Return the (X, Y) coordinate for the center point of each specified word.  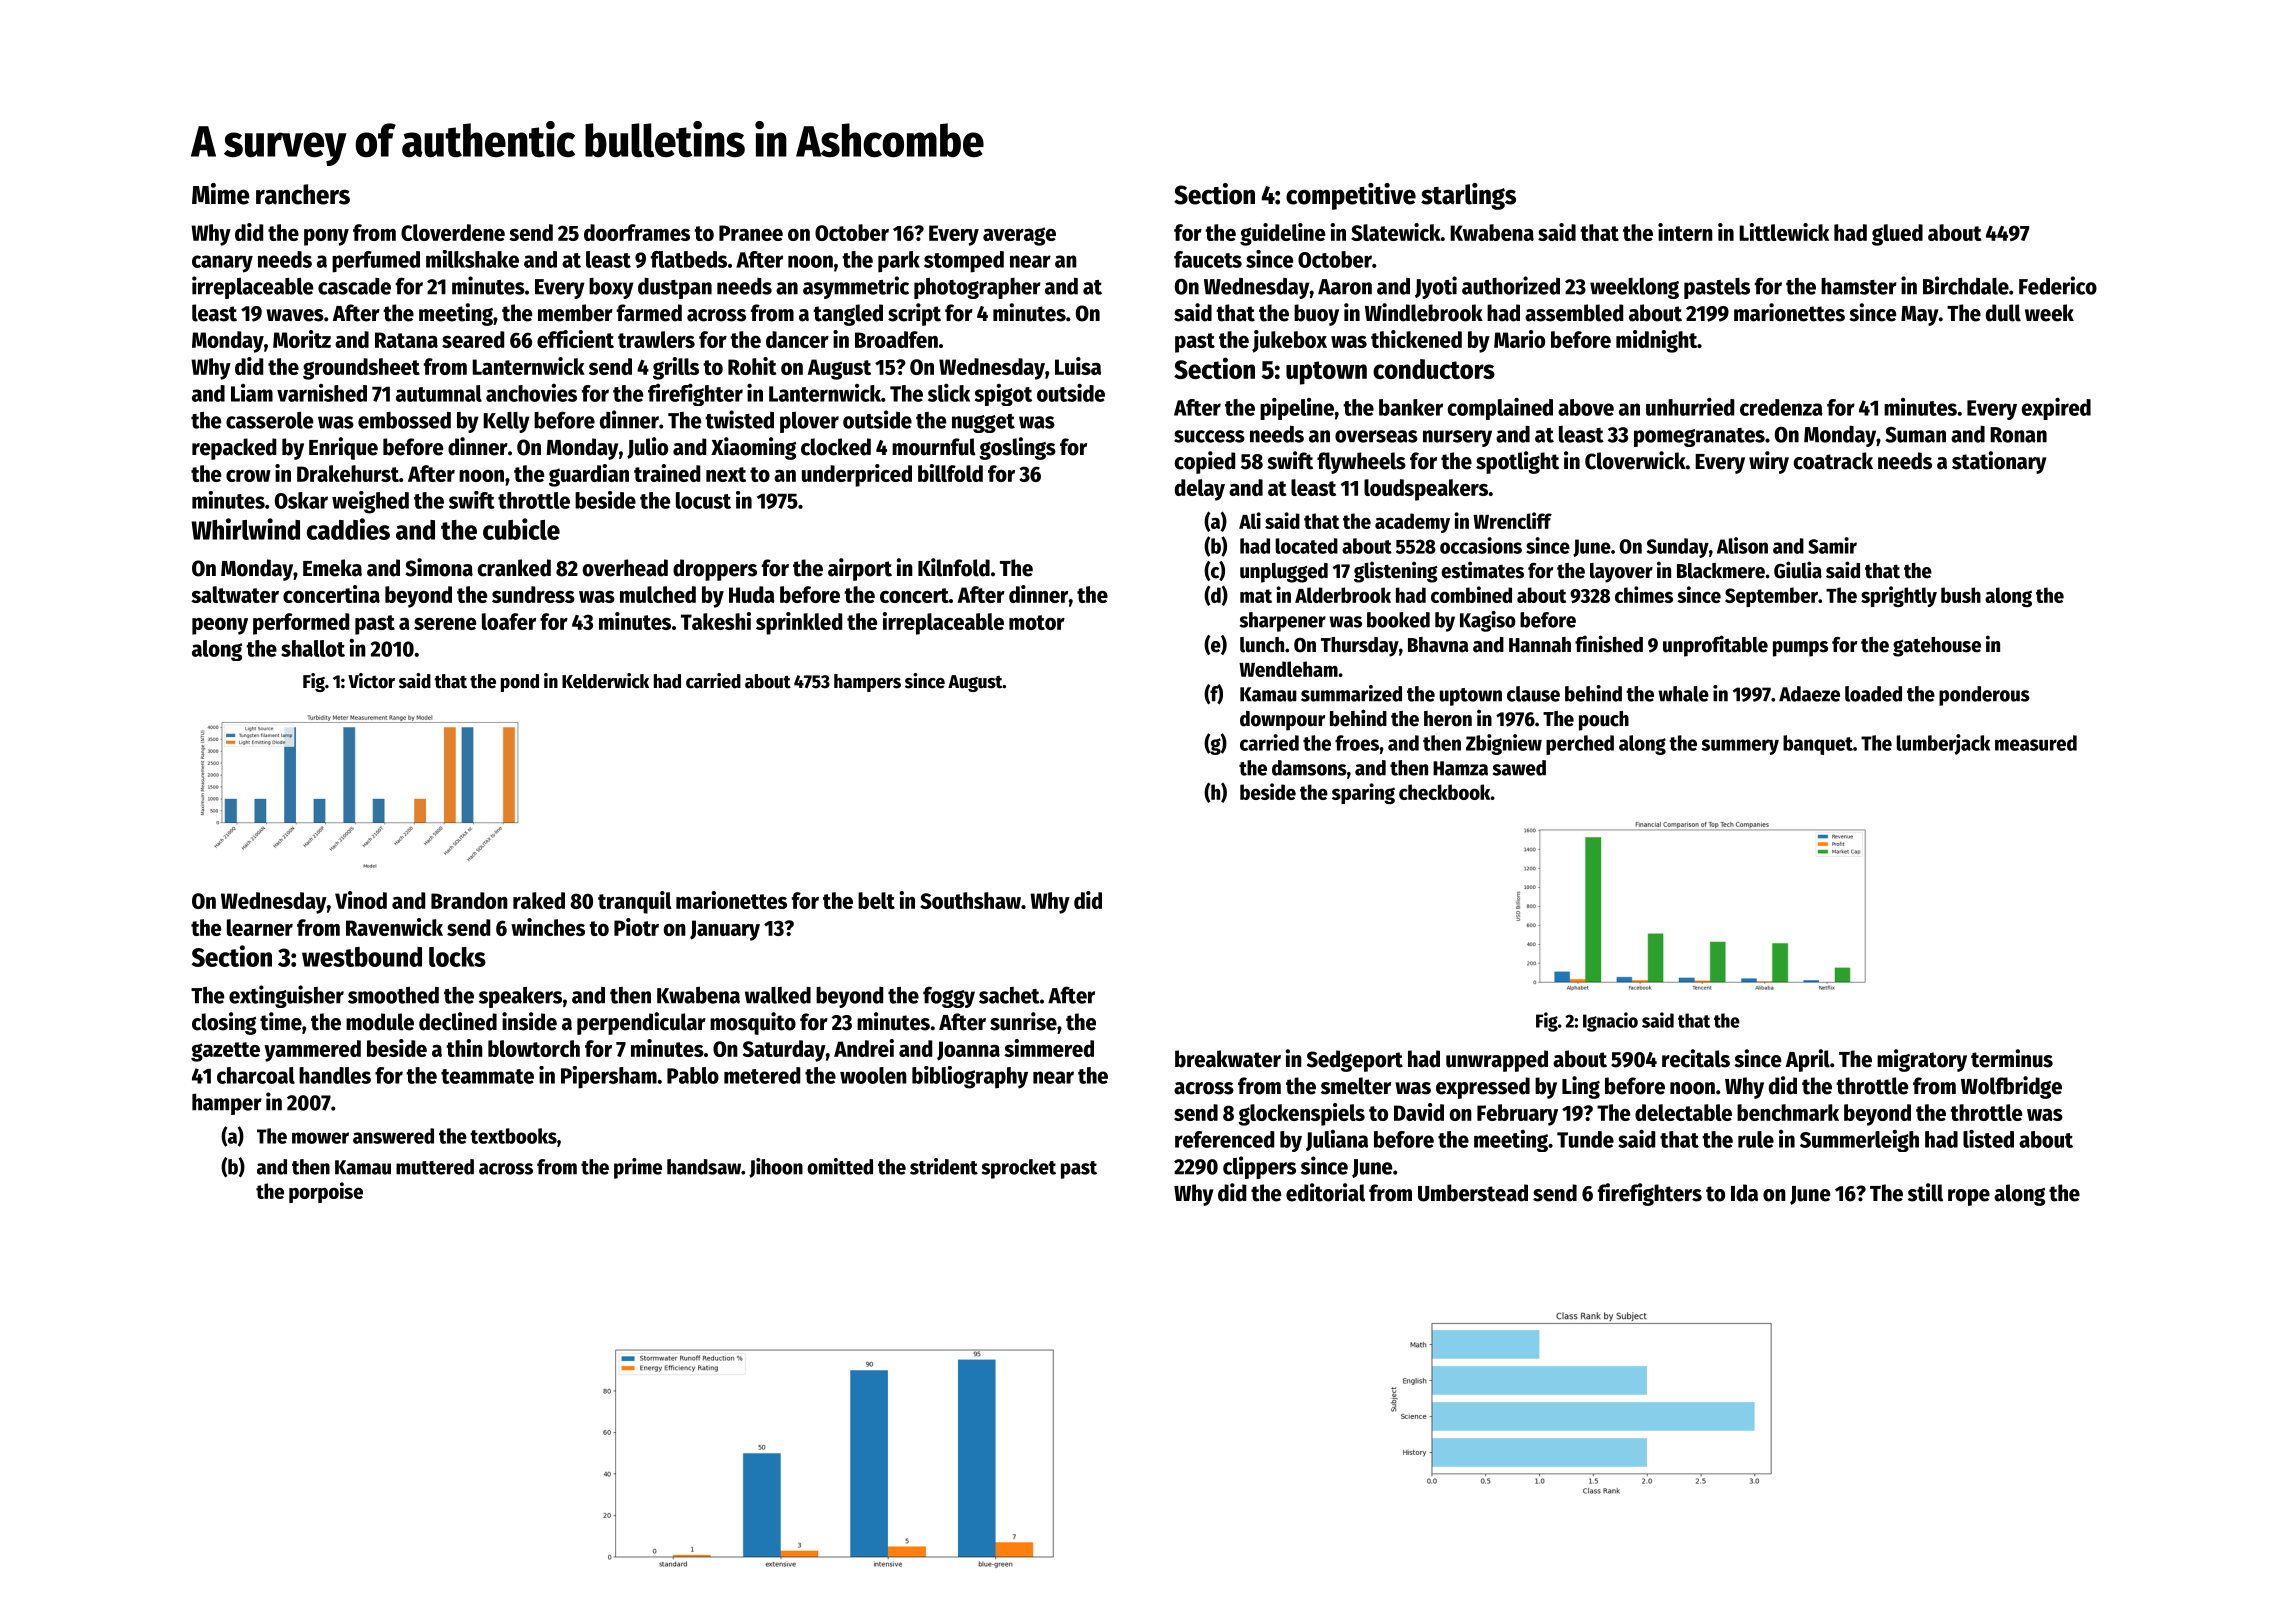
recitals (1696, 1058)
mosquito (753, 1023)
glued (1897, 235)
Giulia (1798, 570)
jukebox (1289, 341)
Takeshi (716, 621)
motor (1037, 622)
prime (638, 1168)
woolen (873, 1075)
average (1019, 236)
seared (473, 339)
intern (1685, 232)
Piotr (636, 927)
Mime (221, 194)
